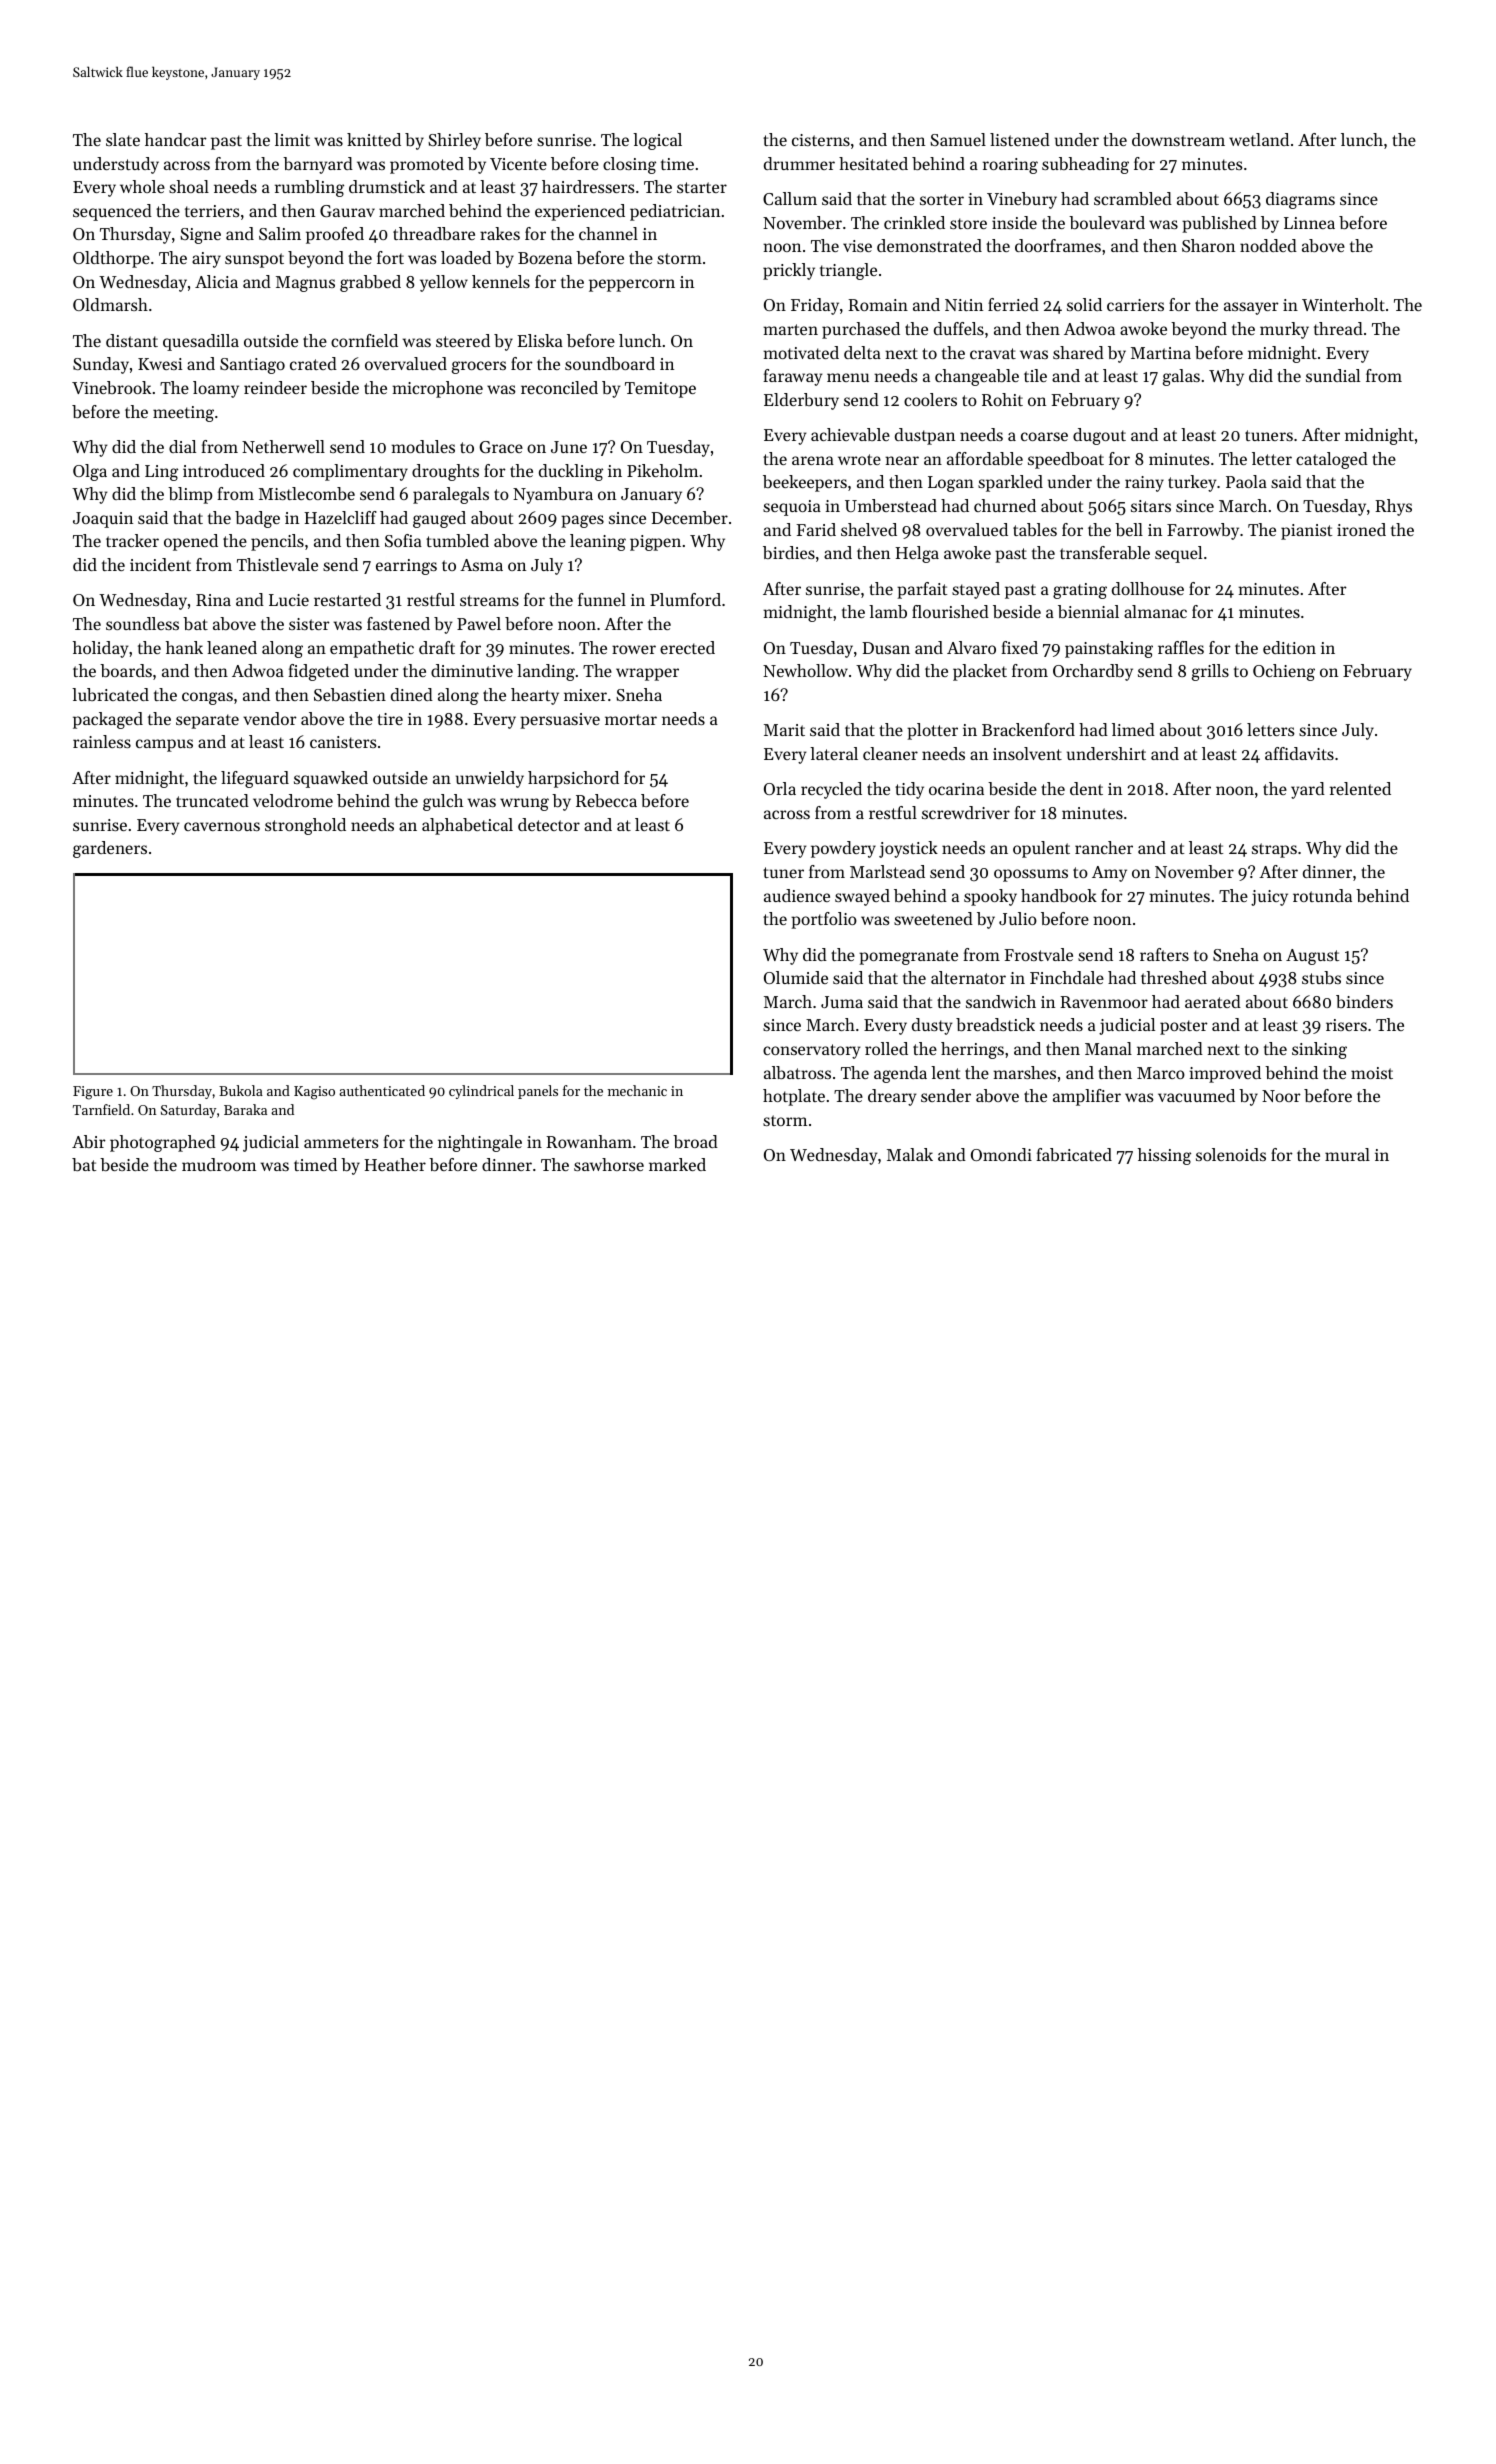  Describe the element at coordinates (549, 824) in the screenshot. I see `detector` at that location.
